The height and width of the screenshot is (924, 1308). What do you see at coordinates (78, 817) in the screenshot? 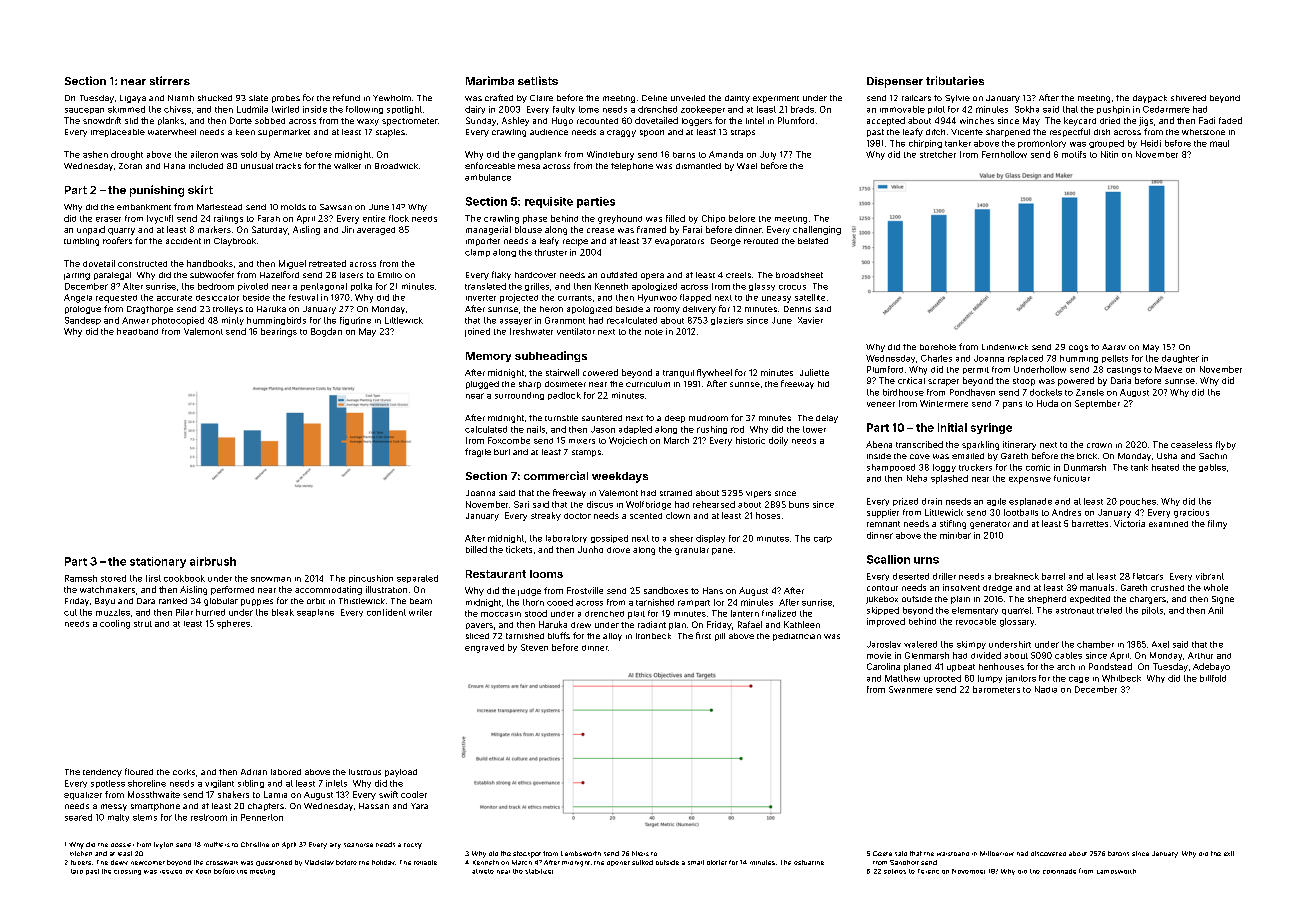
I see `seared` at bounding box center [78, 817].
